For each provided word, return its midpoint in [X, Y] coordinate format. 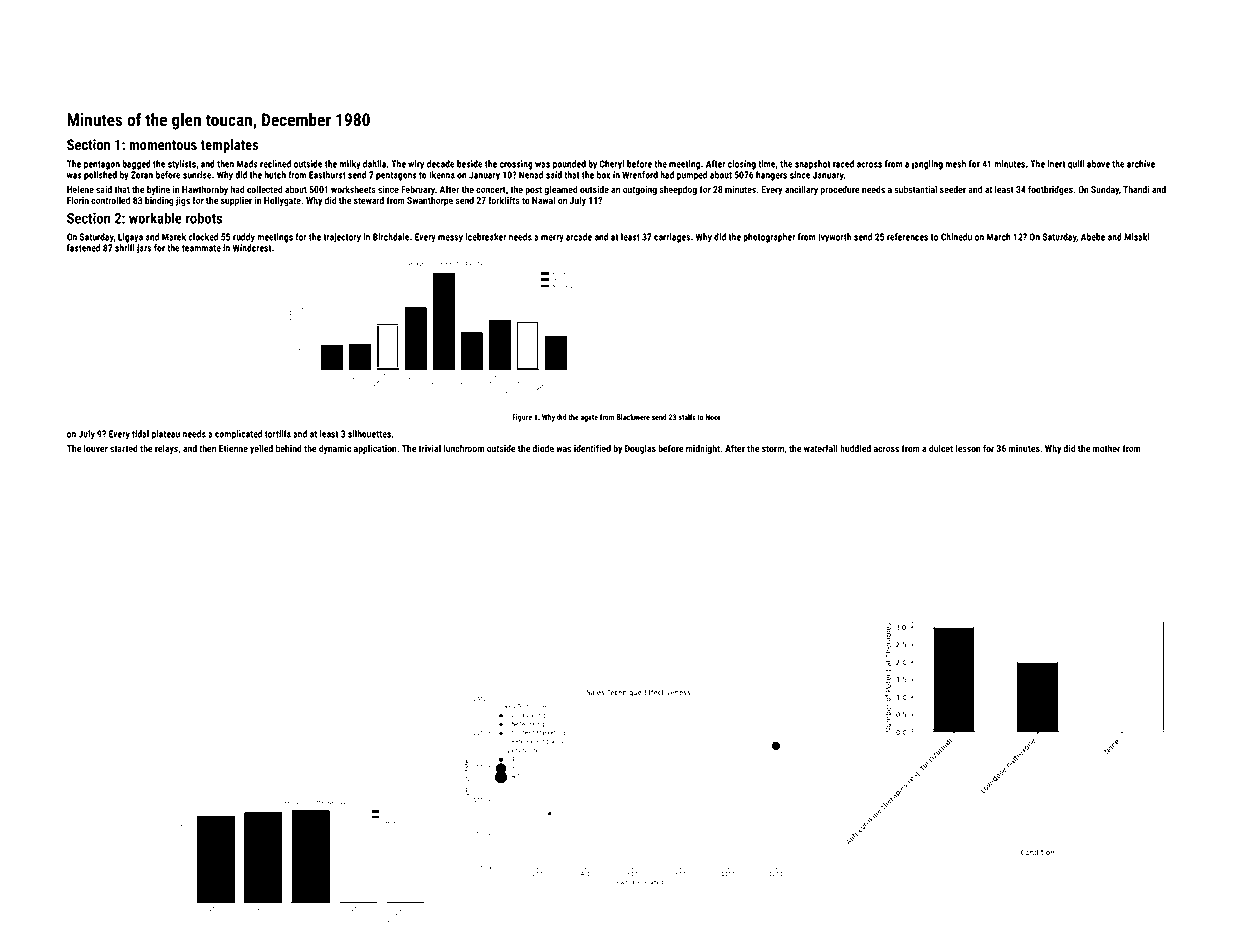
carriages [672, 238]
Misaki [1137, 237]
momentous [163, 145]
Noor [713, 417]
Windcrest [252, 248]
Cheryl [612, 165]
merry [552, 239]
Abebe [1093, 237]
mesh [956, 164]
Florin [78, 200]
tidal [140, 434]
